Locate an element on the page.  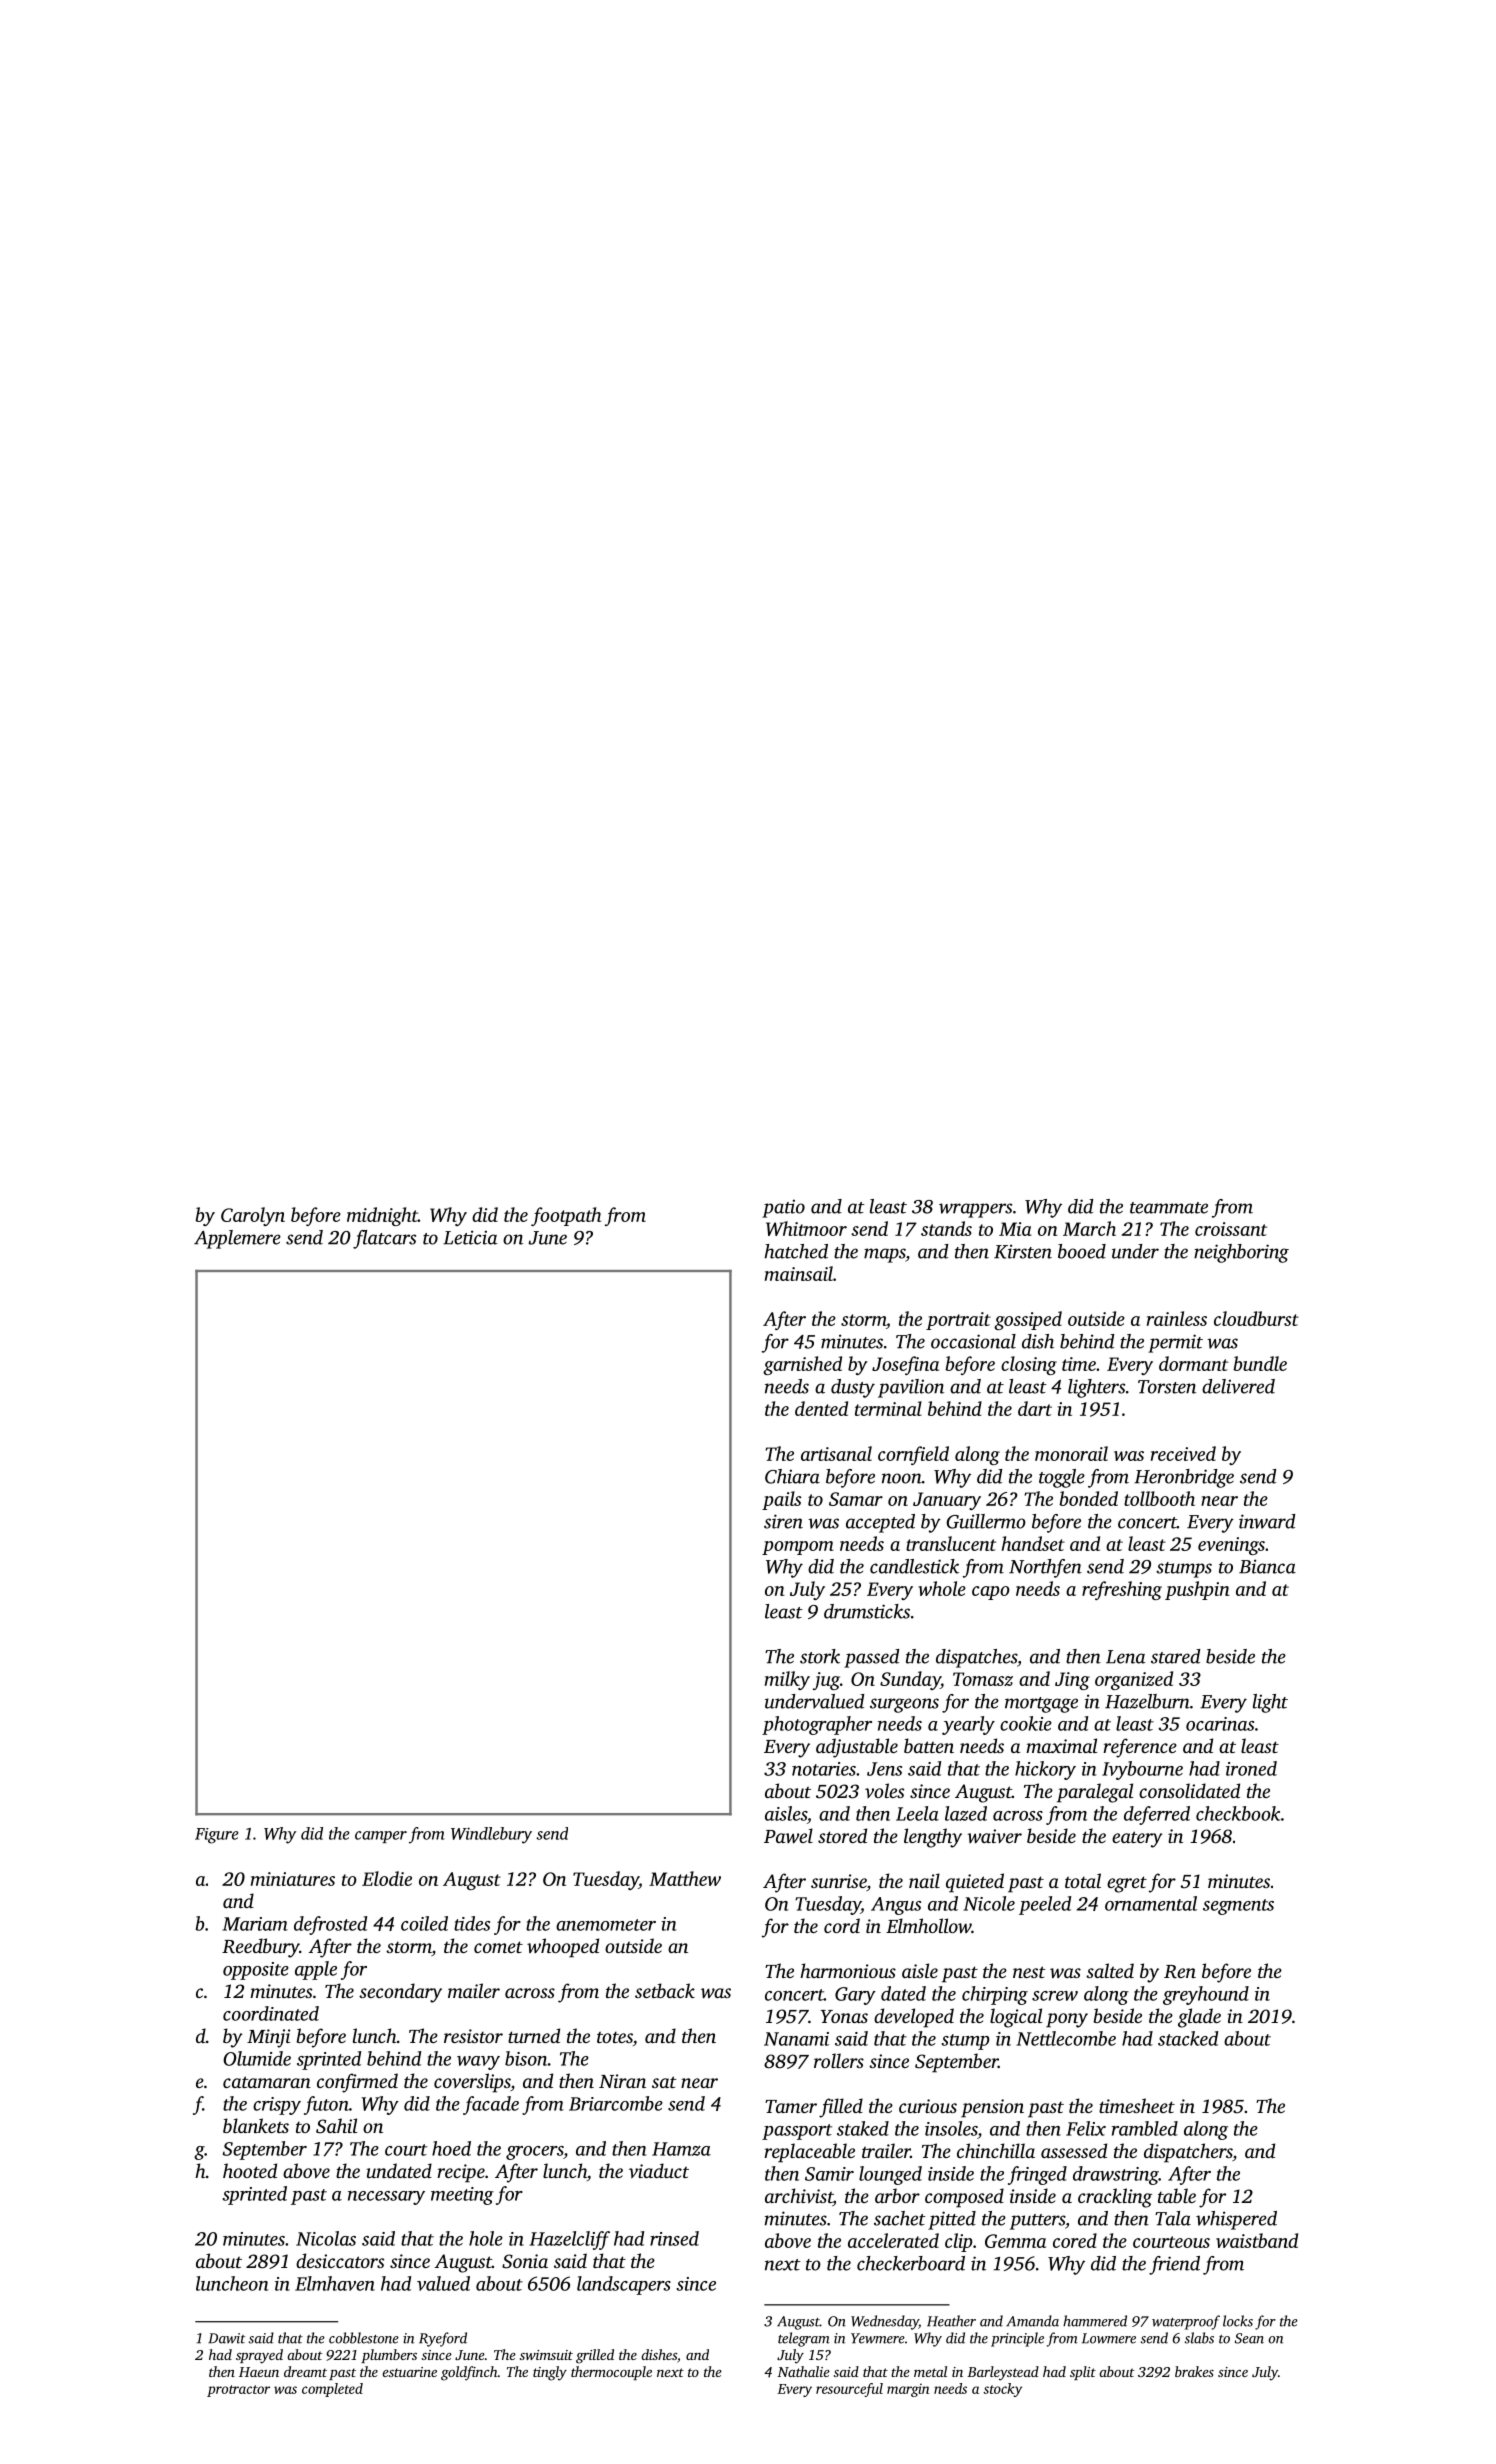
flatcars is located at coordinates (384, 1239).
